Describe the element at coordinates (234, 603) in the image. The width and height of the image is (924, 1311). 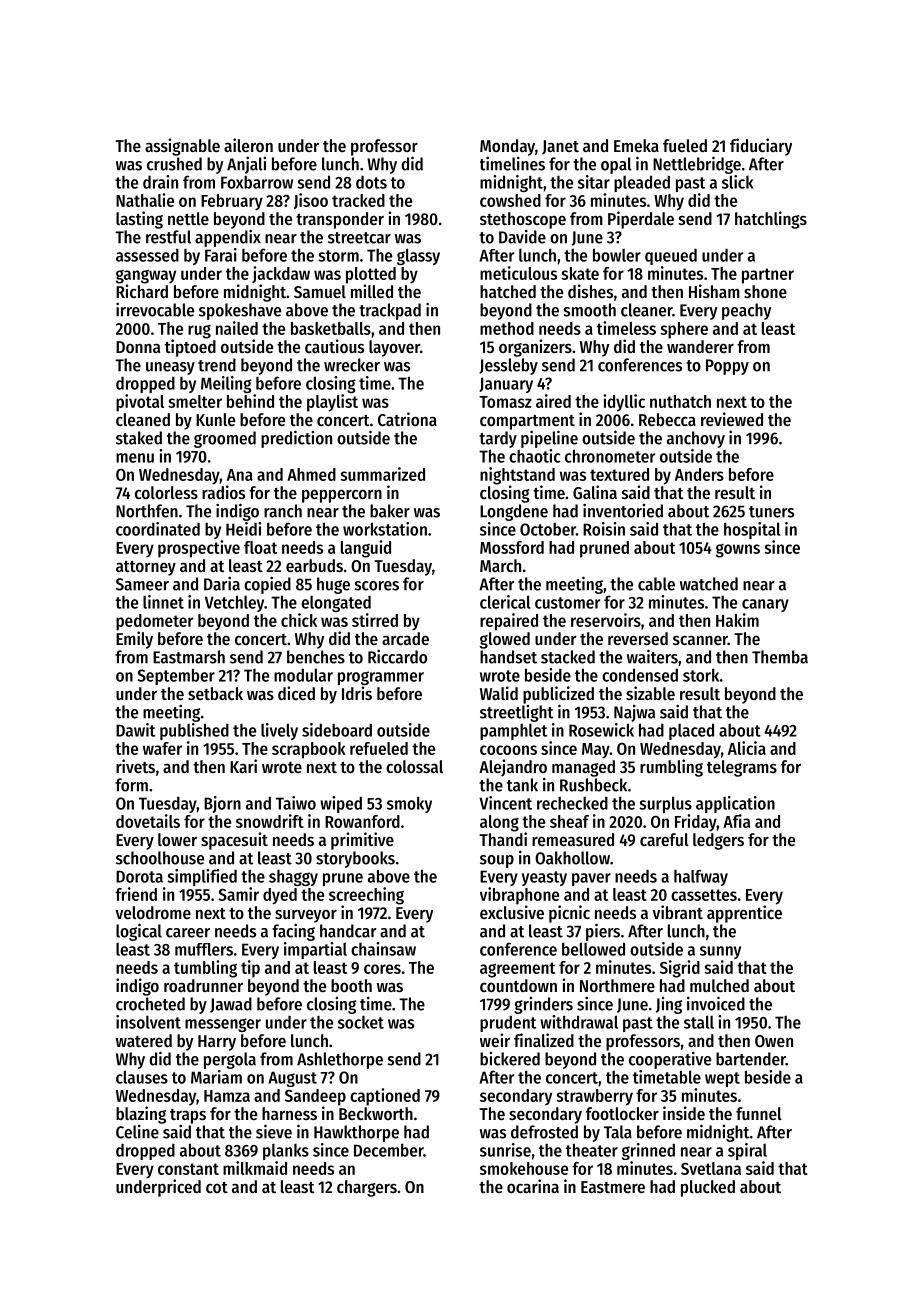
I see `Vetchley` at that location.
